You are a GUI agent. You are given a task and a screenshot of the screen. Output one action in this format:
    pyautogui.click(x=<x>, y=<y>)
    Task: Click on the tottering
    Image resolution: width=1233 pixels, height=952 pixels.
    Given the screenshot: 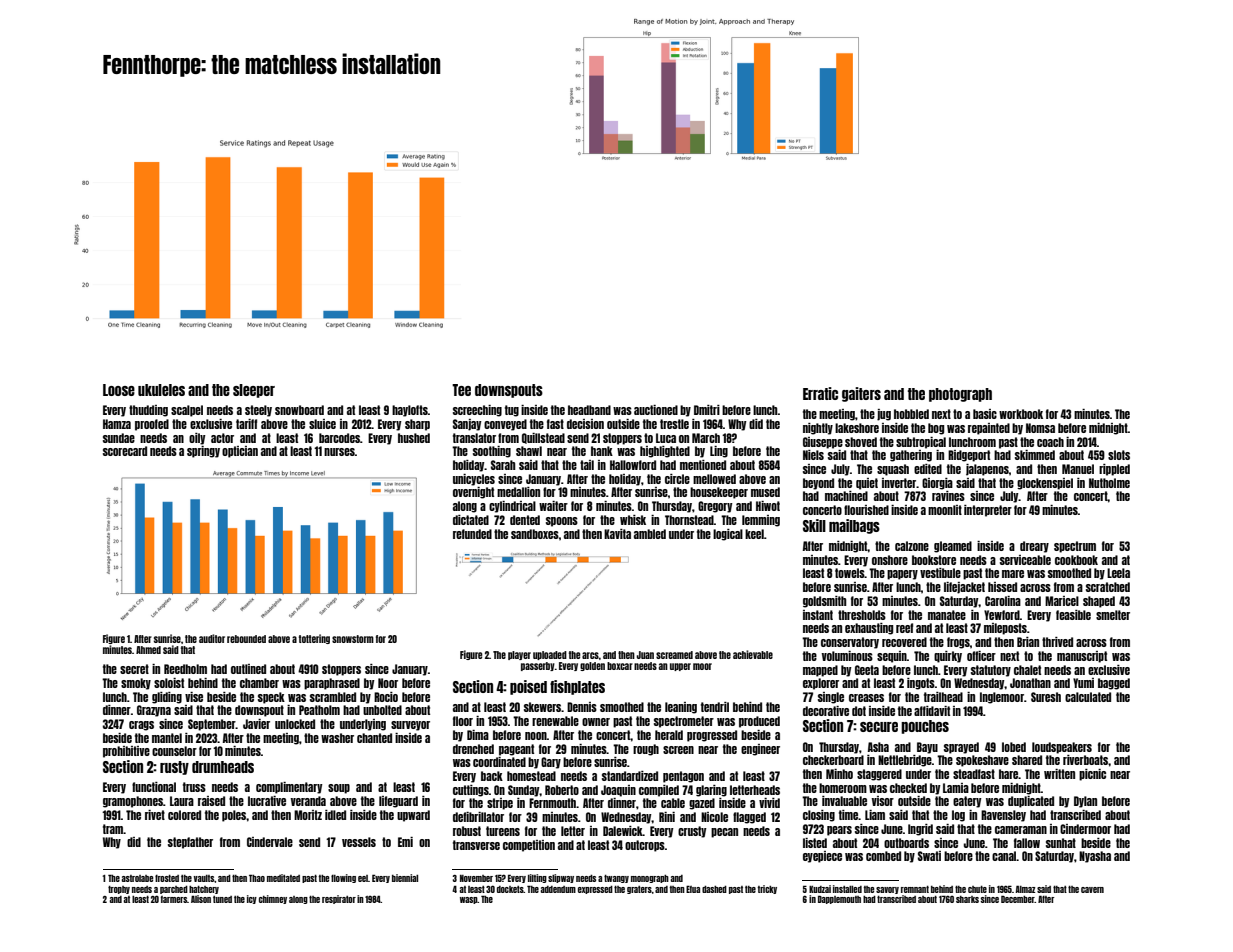 What is the action you would take?
    pyautogui.click(x=314, y=639)
